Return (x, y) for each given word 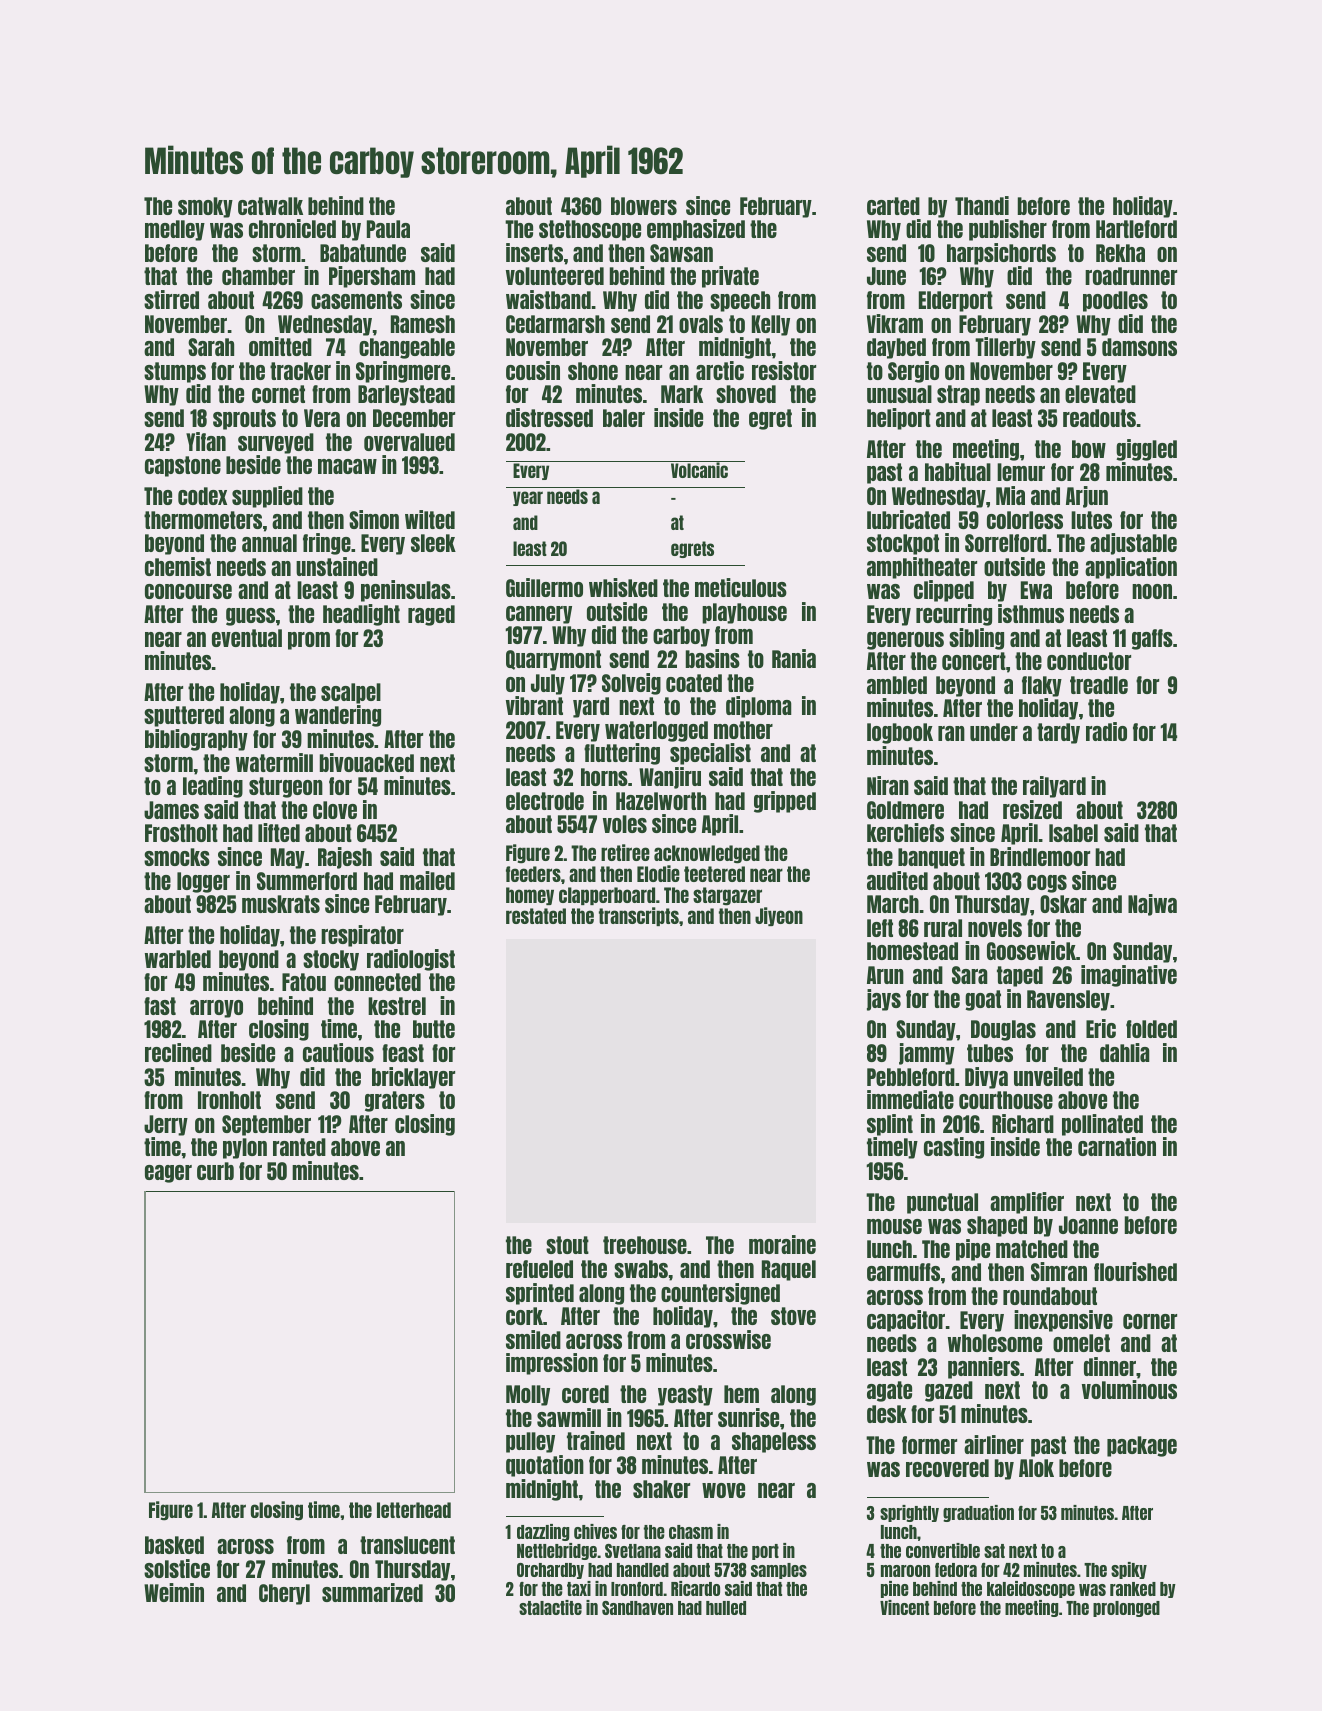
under (994, 732)
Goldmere (905, 810)
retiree (625, 852)
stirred (171, 299)
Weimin (174, 1592)
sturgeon (286, 787)
